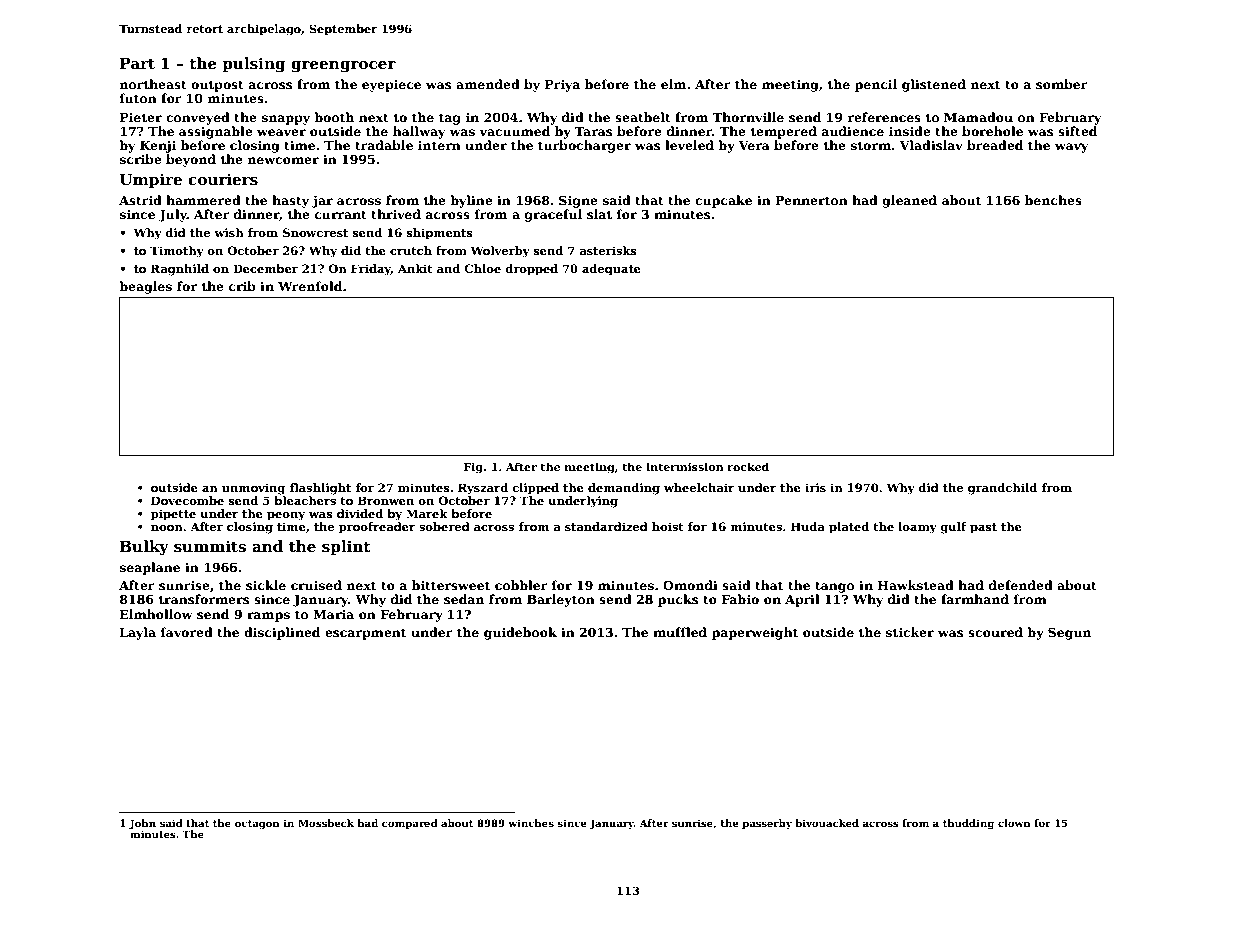 The image size is (1233, 952). Describe the element at coordinates (473, 468) in the screenshot. I see `Fig` at that location.
